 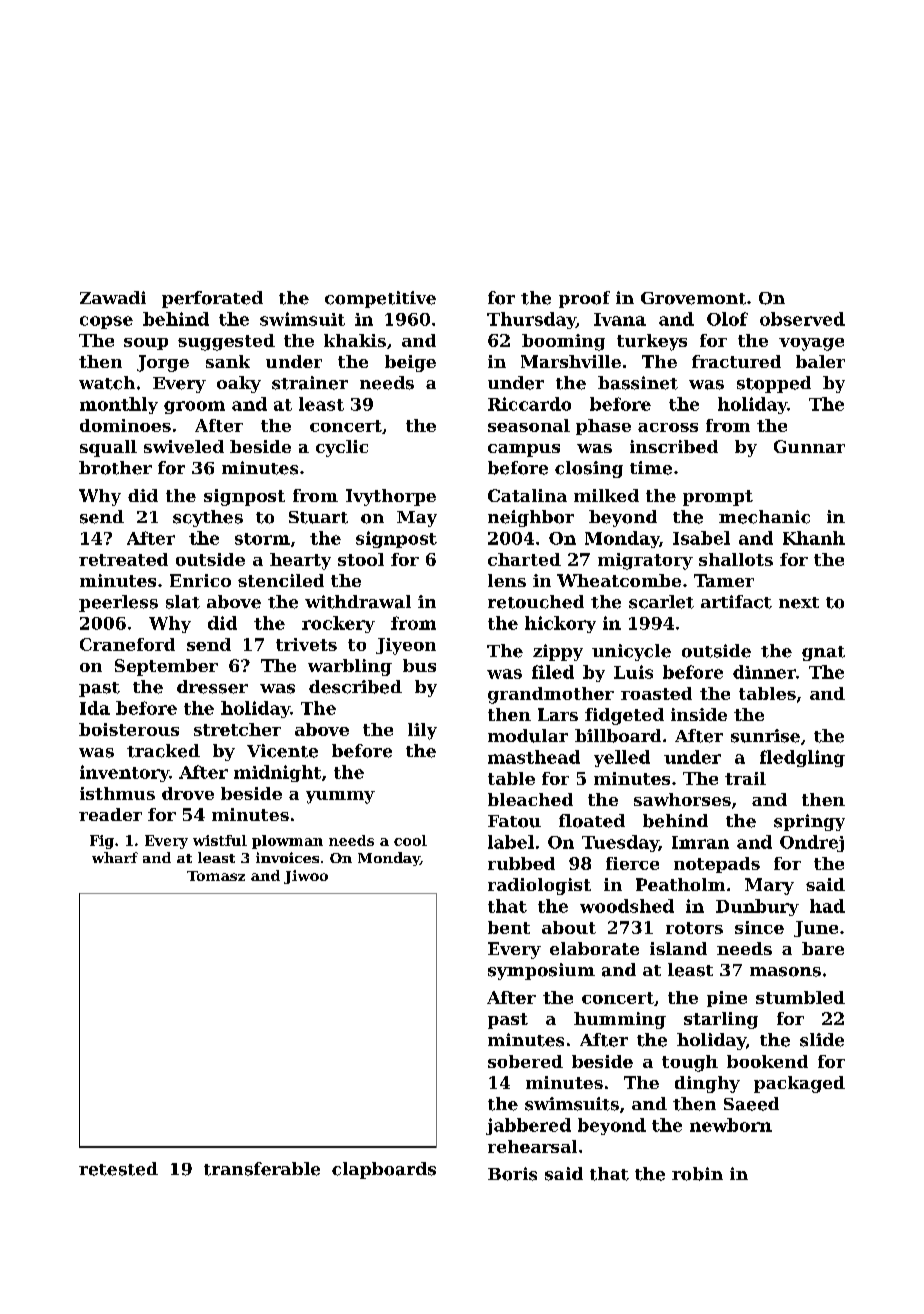 What do you see at coordinates (118, 1169) in the image?
I see `retested` at bounding box center [118, 1169].
